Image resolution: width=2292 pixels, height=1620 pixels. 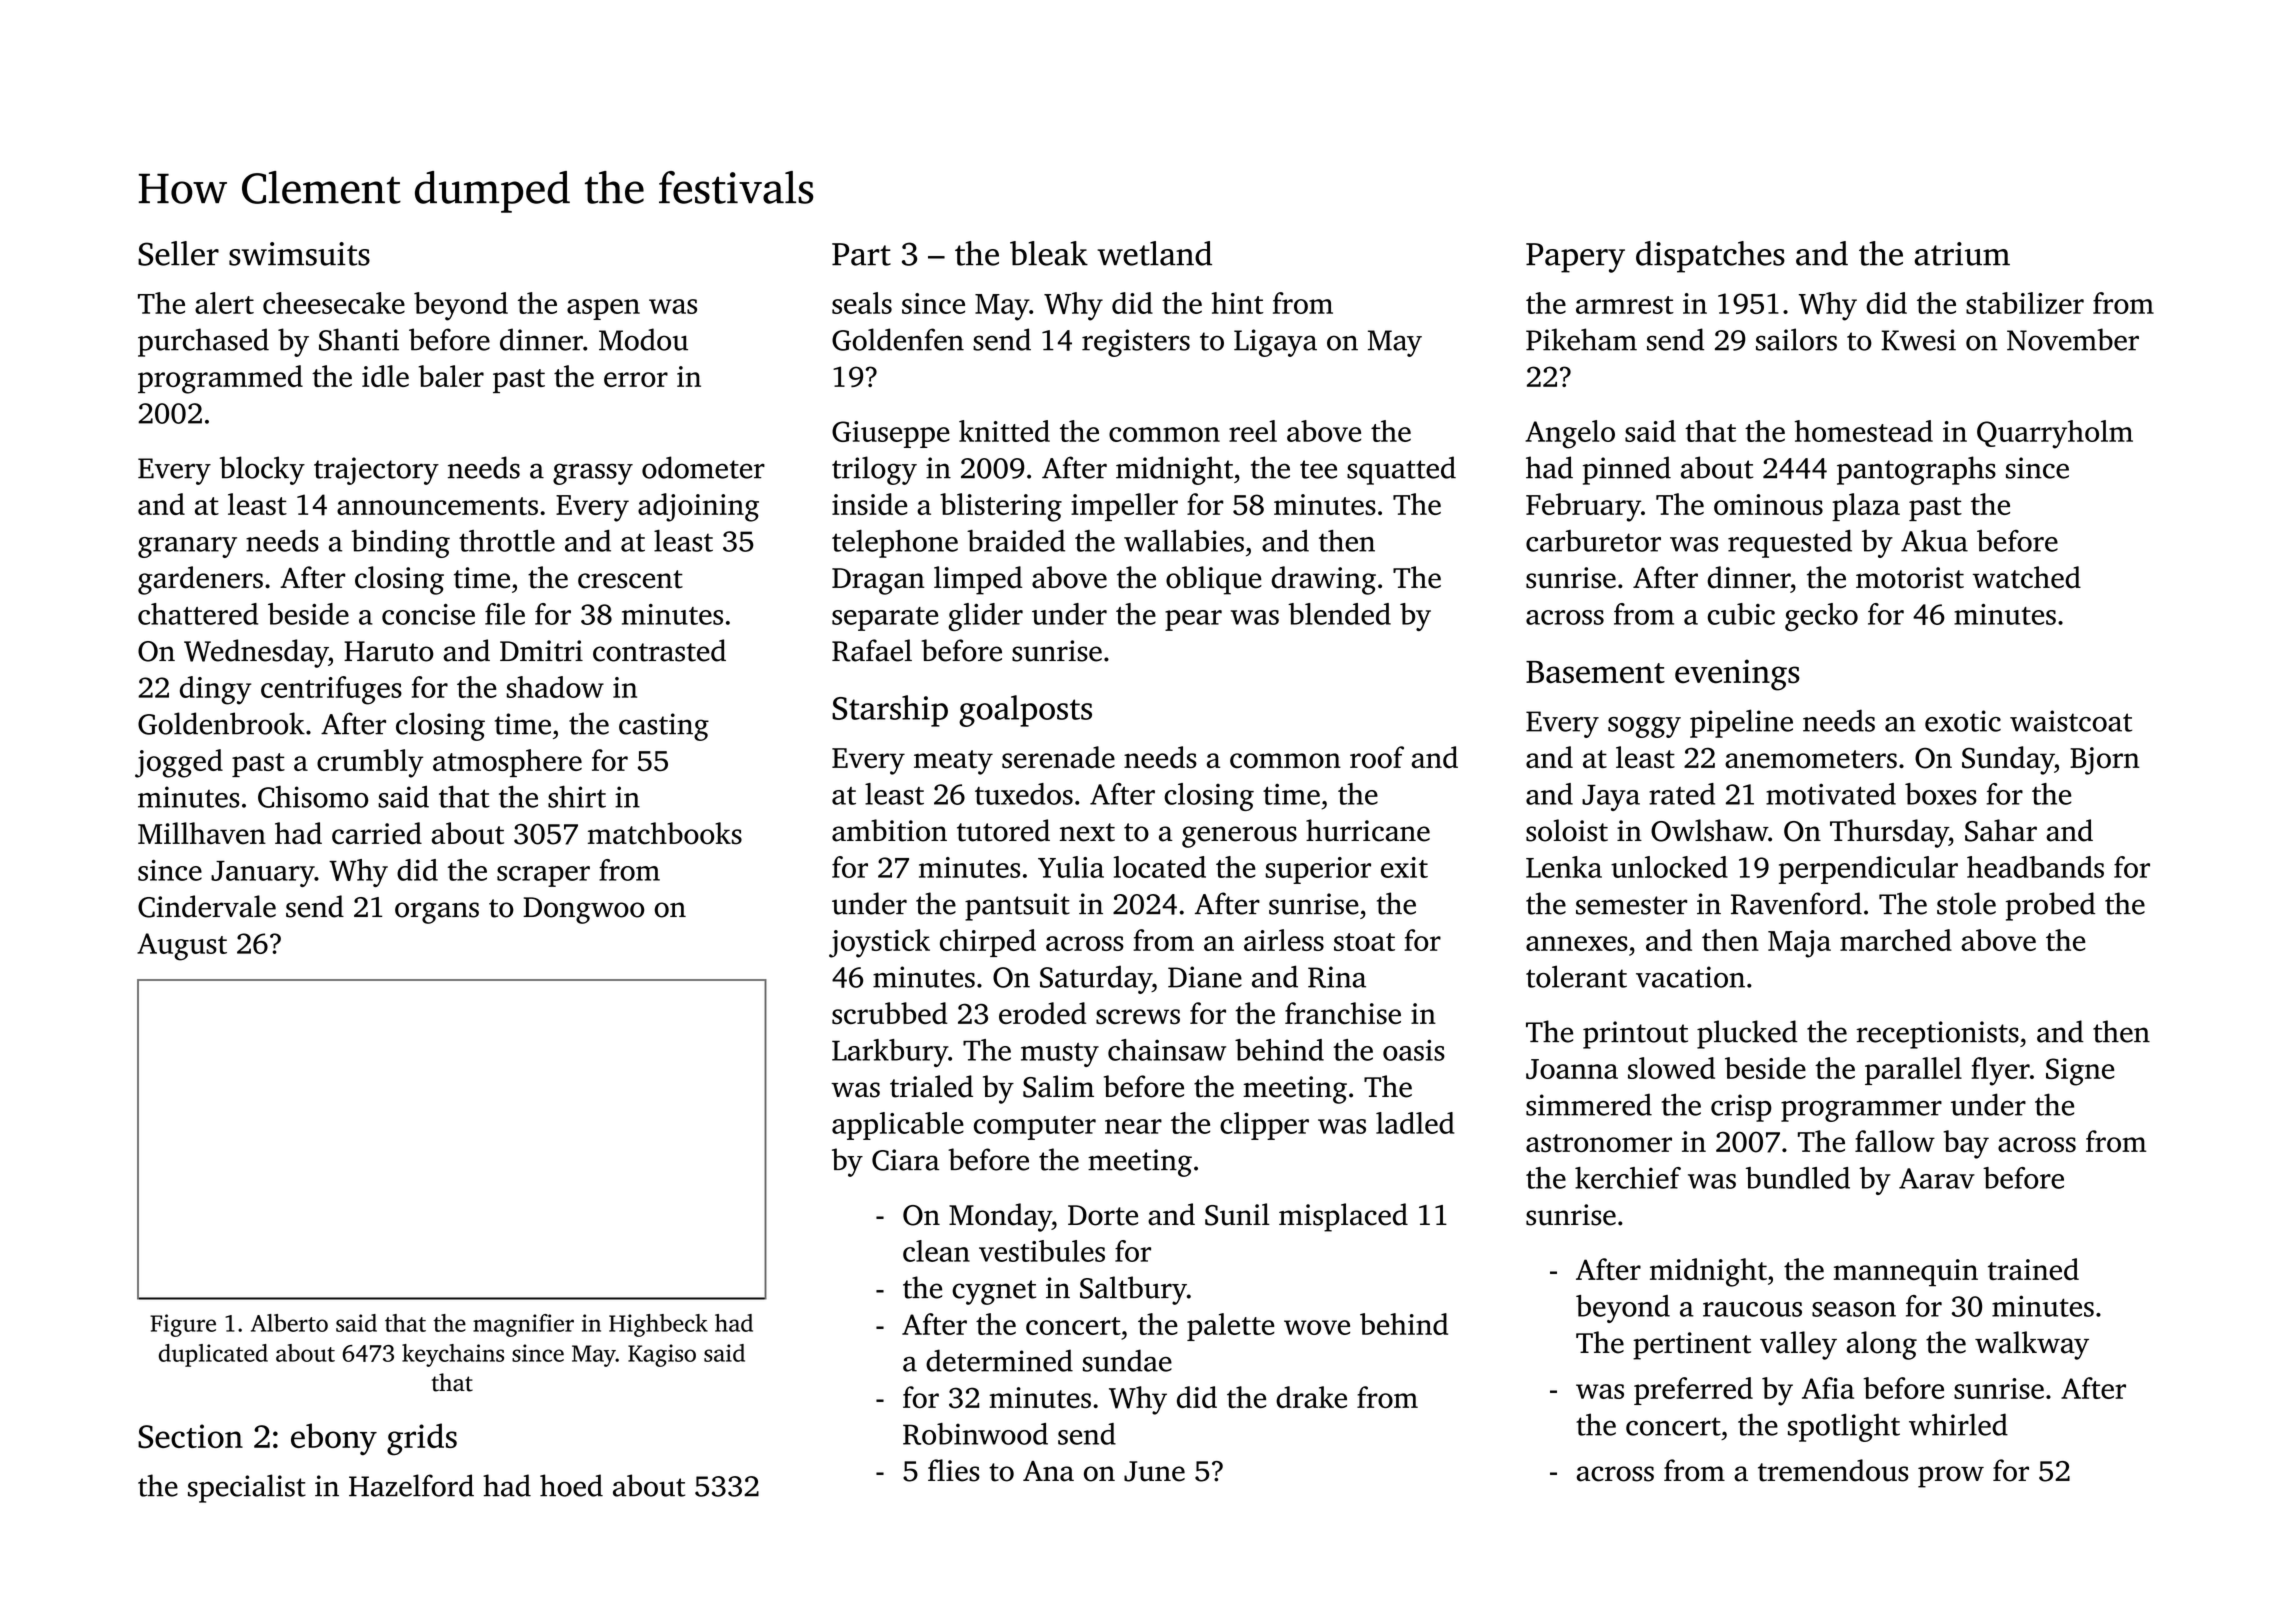 I want to click on Papery, so click(x=1575, y=258).
